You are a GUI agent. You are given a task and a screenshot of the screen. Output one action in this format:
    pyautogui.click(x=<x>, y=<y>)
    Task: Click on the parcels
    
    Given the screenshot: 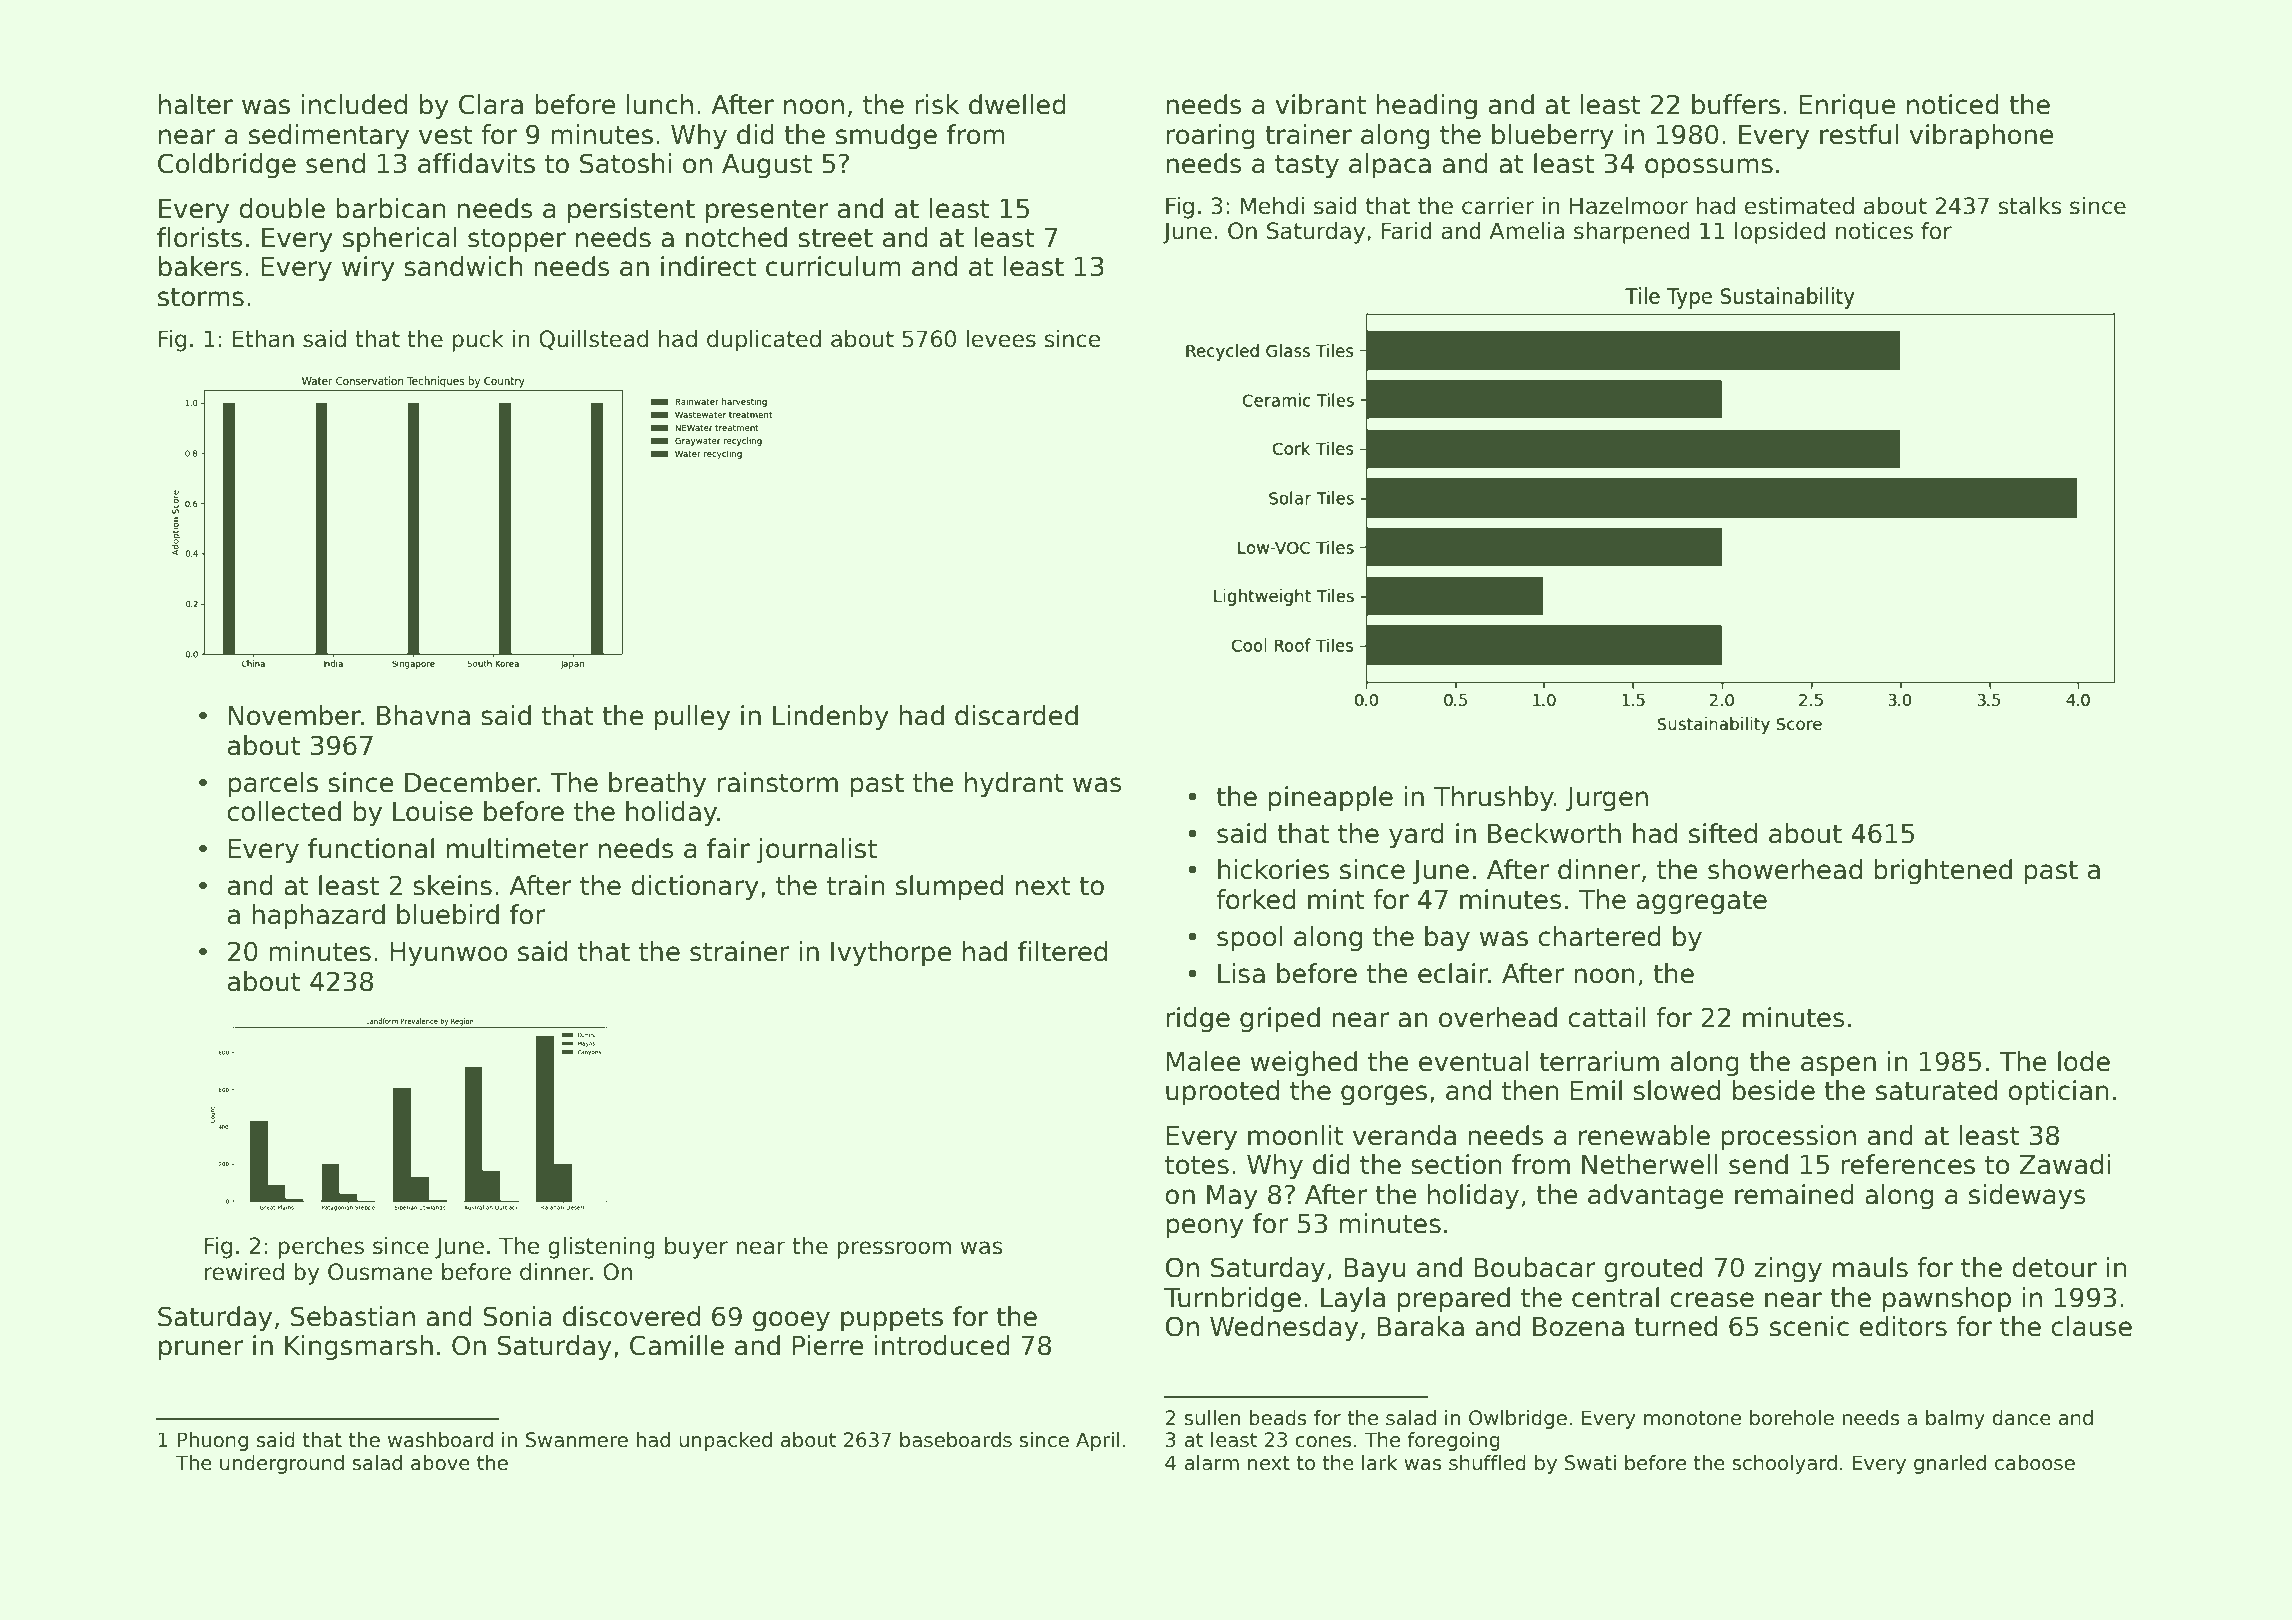 What is the action you would take?
    pyautogui.click(x=273, y=785)
